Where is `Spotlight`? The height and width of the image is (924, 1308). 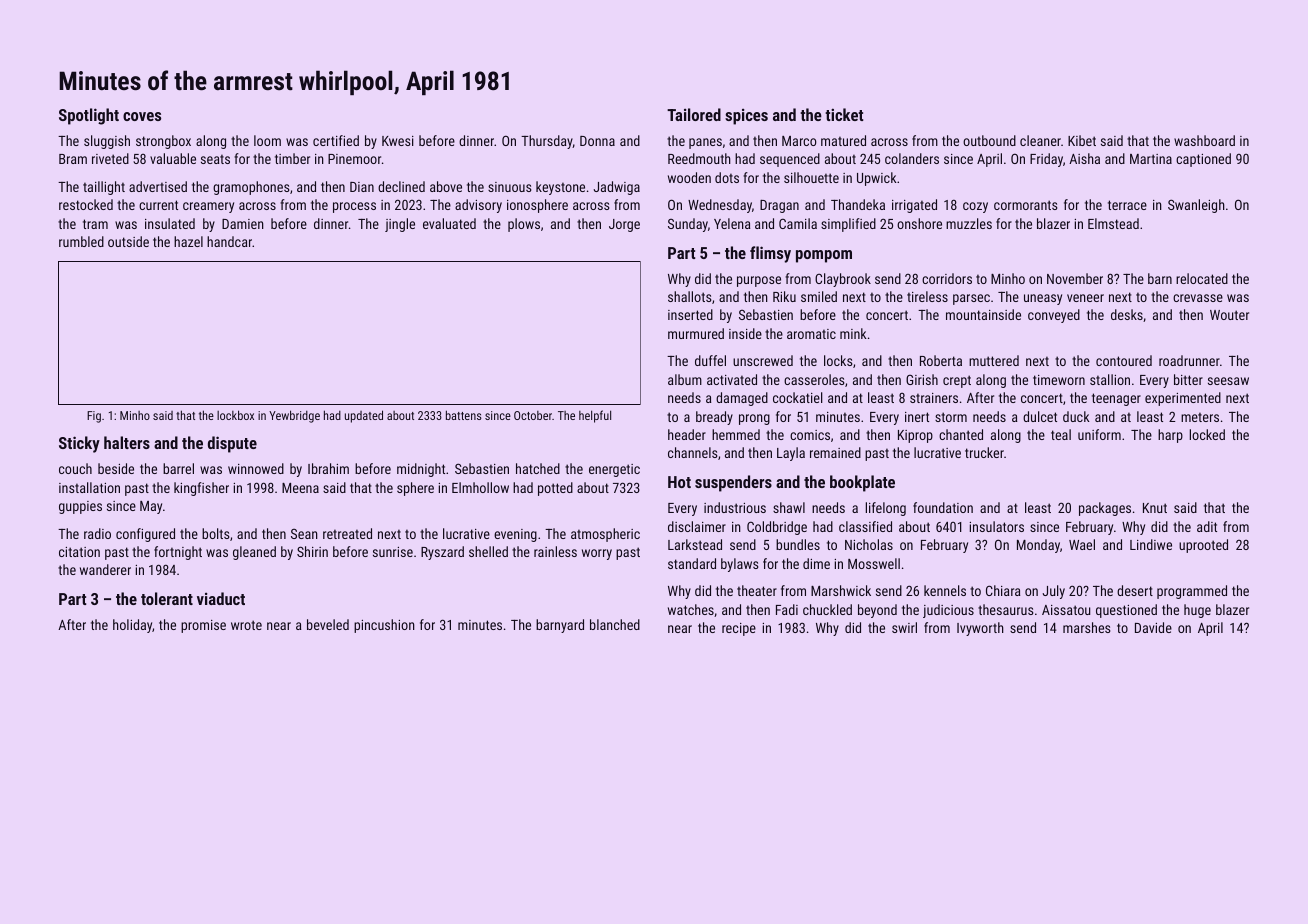
Spotlight is located at coordinates (89, 116).
